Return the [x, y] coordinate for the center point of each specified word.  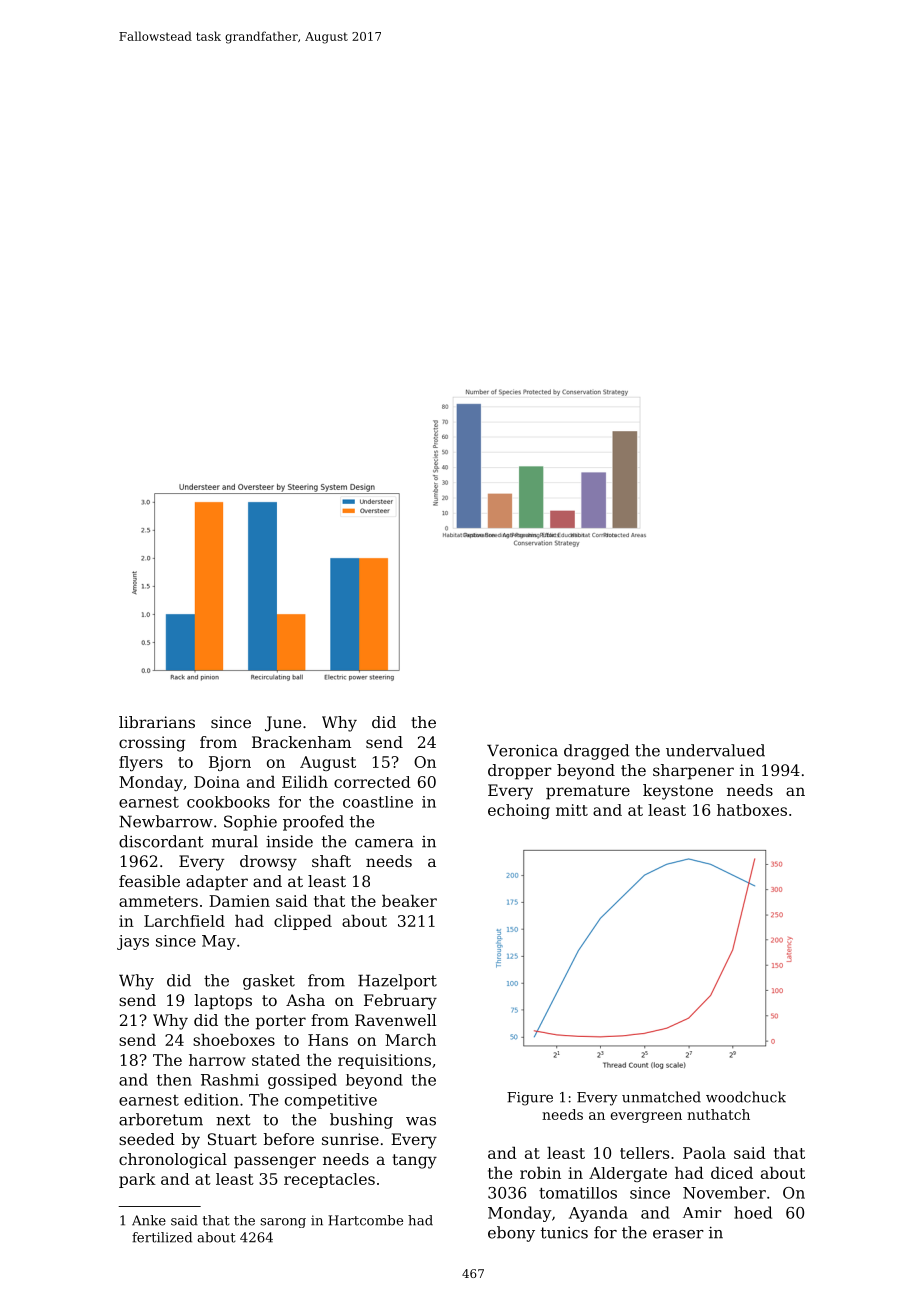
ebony [511, 1234]
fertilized [162, 1237]
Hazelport [397, 982]
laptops [223, 1002]
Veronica [522, 750]
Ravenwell [396, 1020]
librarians [157, 722]
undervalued [715, 750]
